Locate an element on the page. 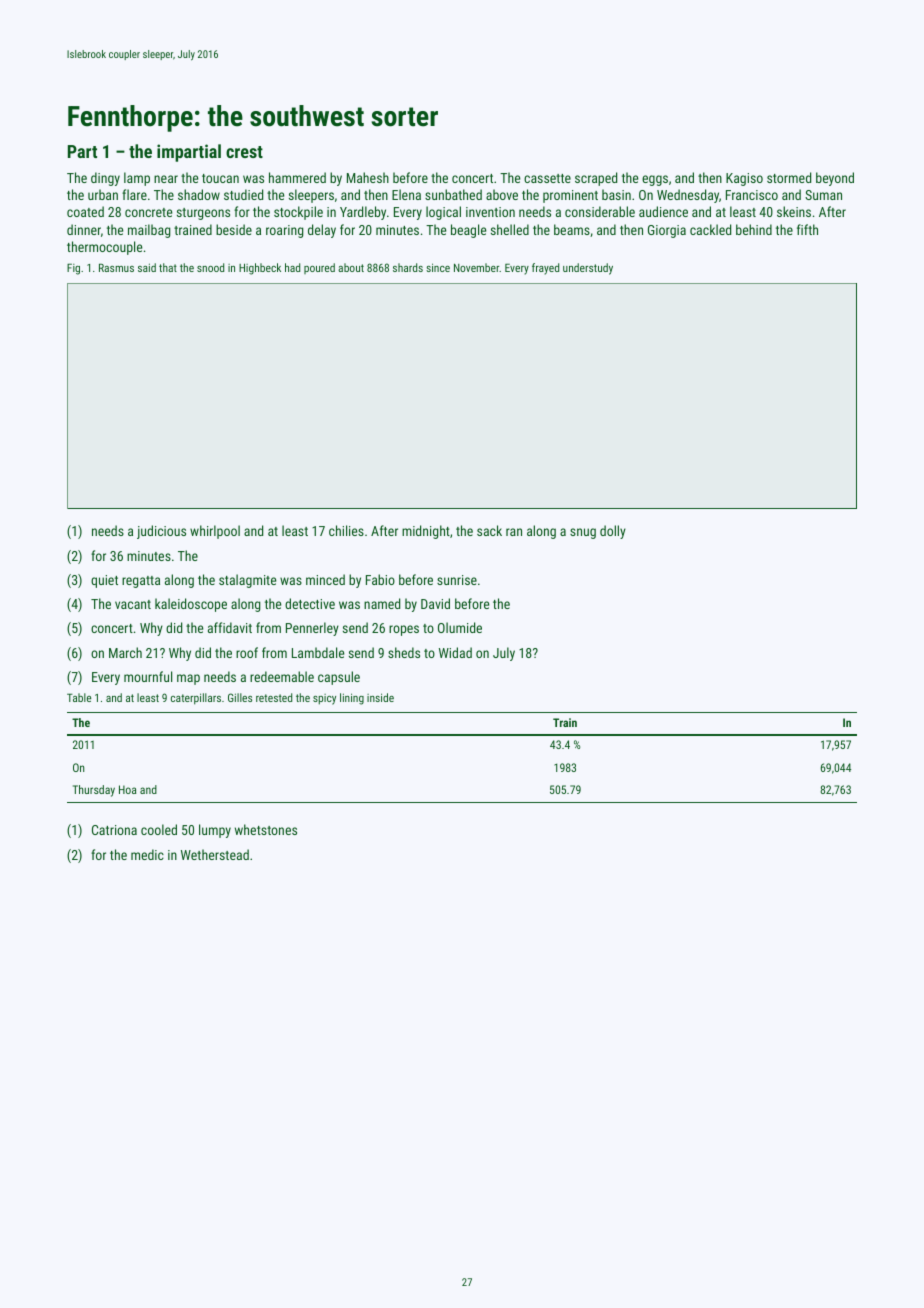  inside is located at coordinates (380, 697).
